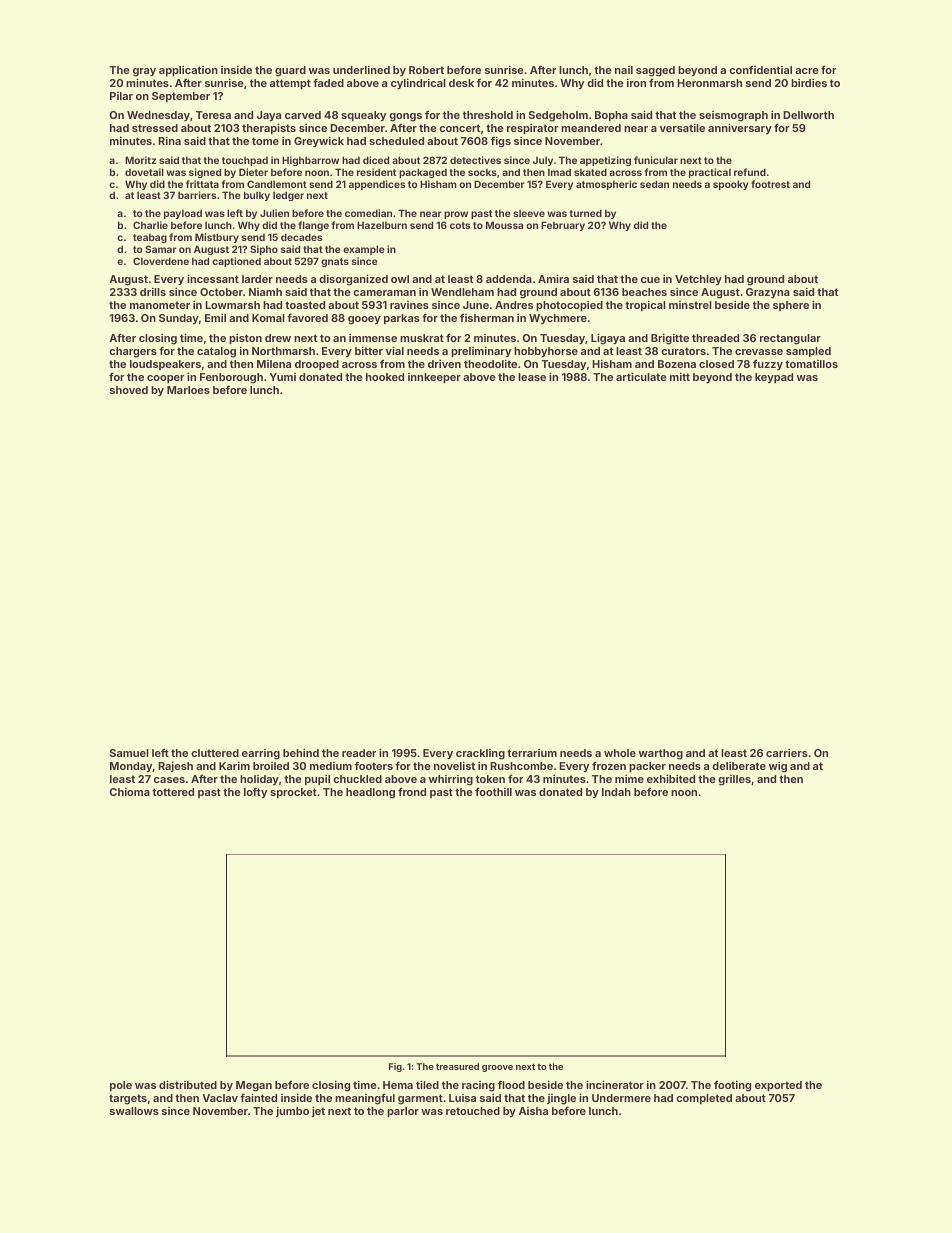 Image resolution: width=952 pixels, height=1233 pixels. What do you see at coordinates (558, 319) in the screenshot?
I see `Wychmere` at bounding box center [558, 319].
